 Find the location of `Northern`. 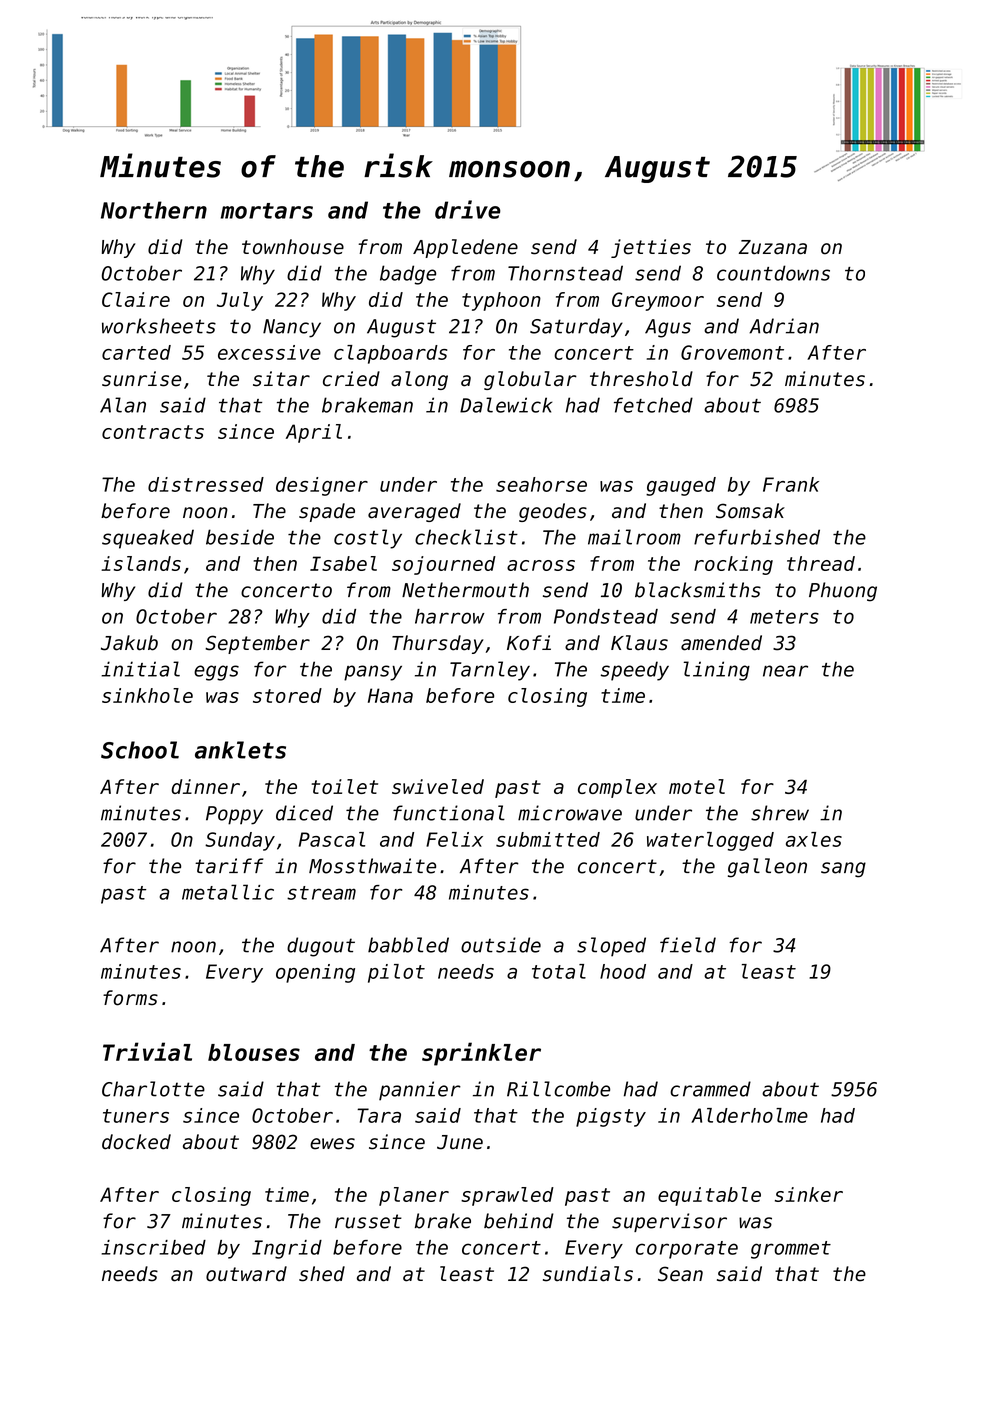

Northern is located at coordinates (154, 210).
